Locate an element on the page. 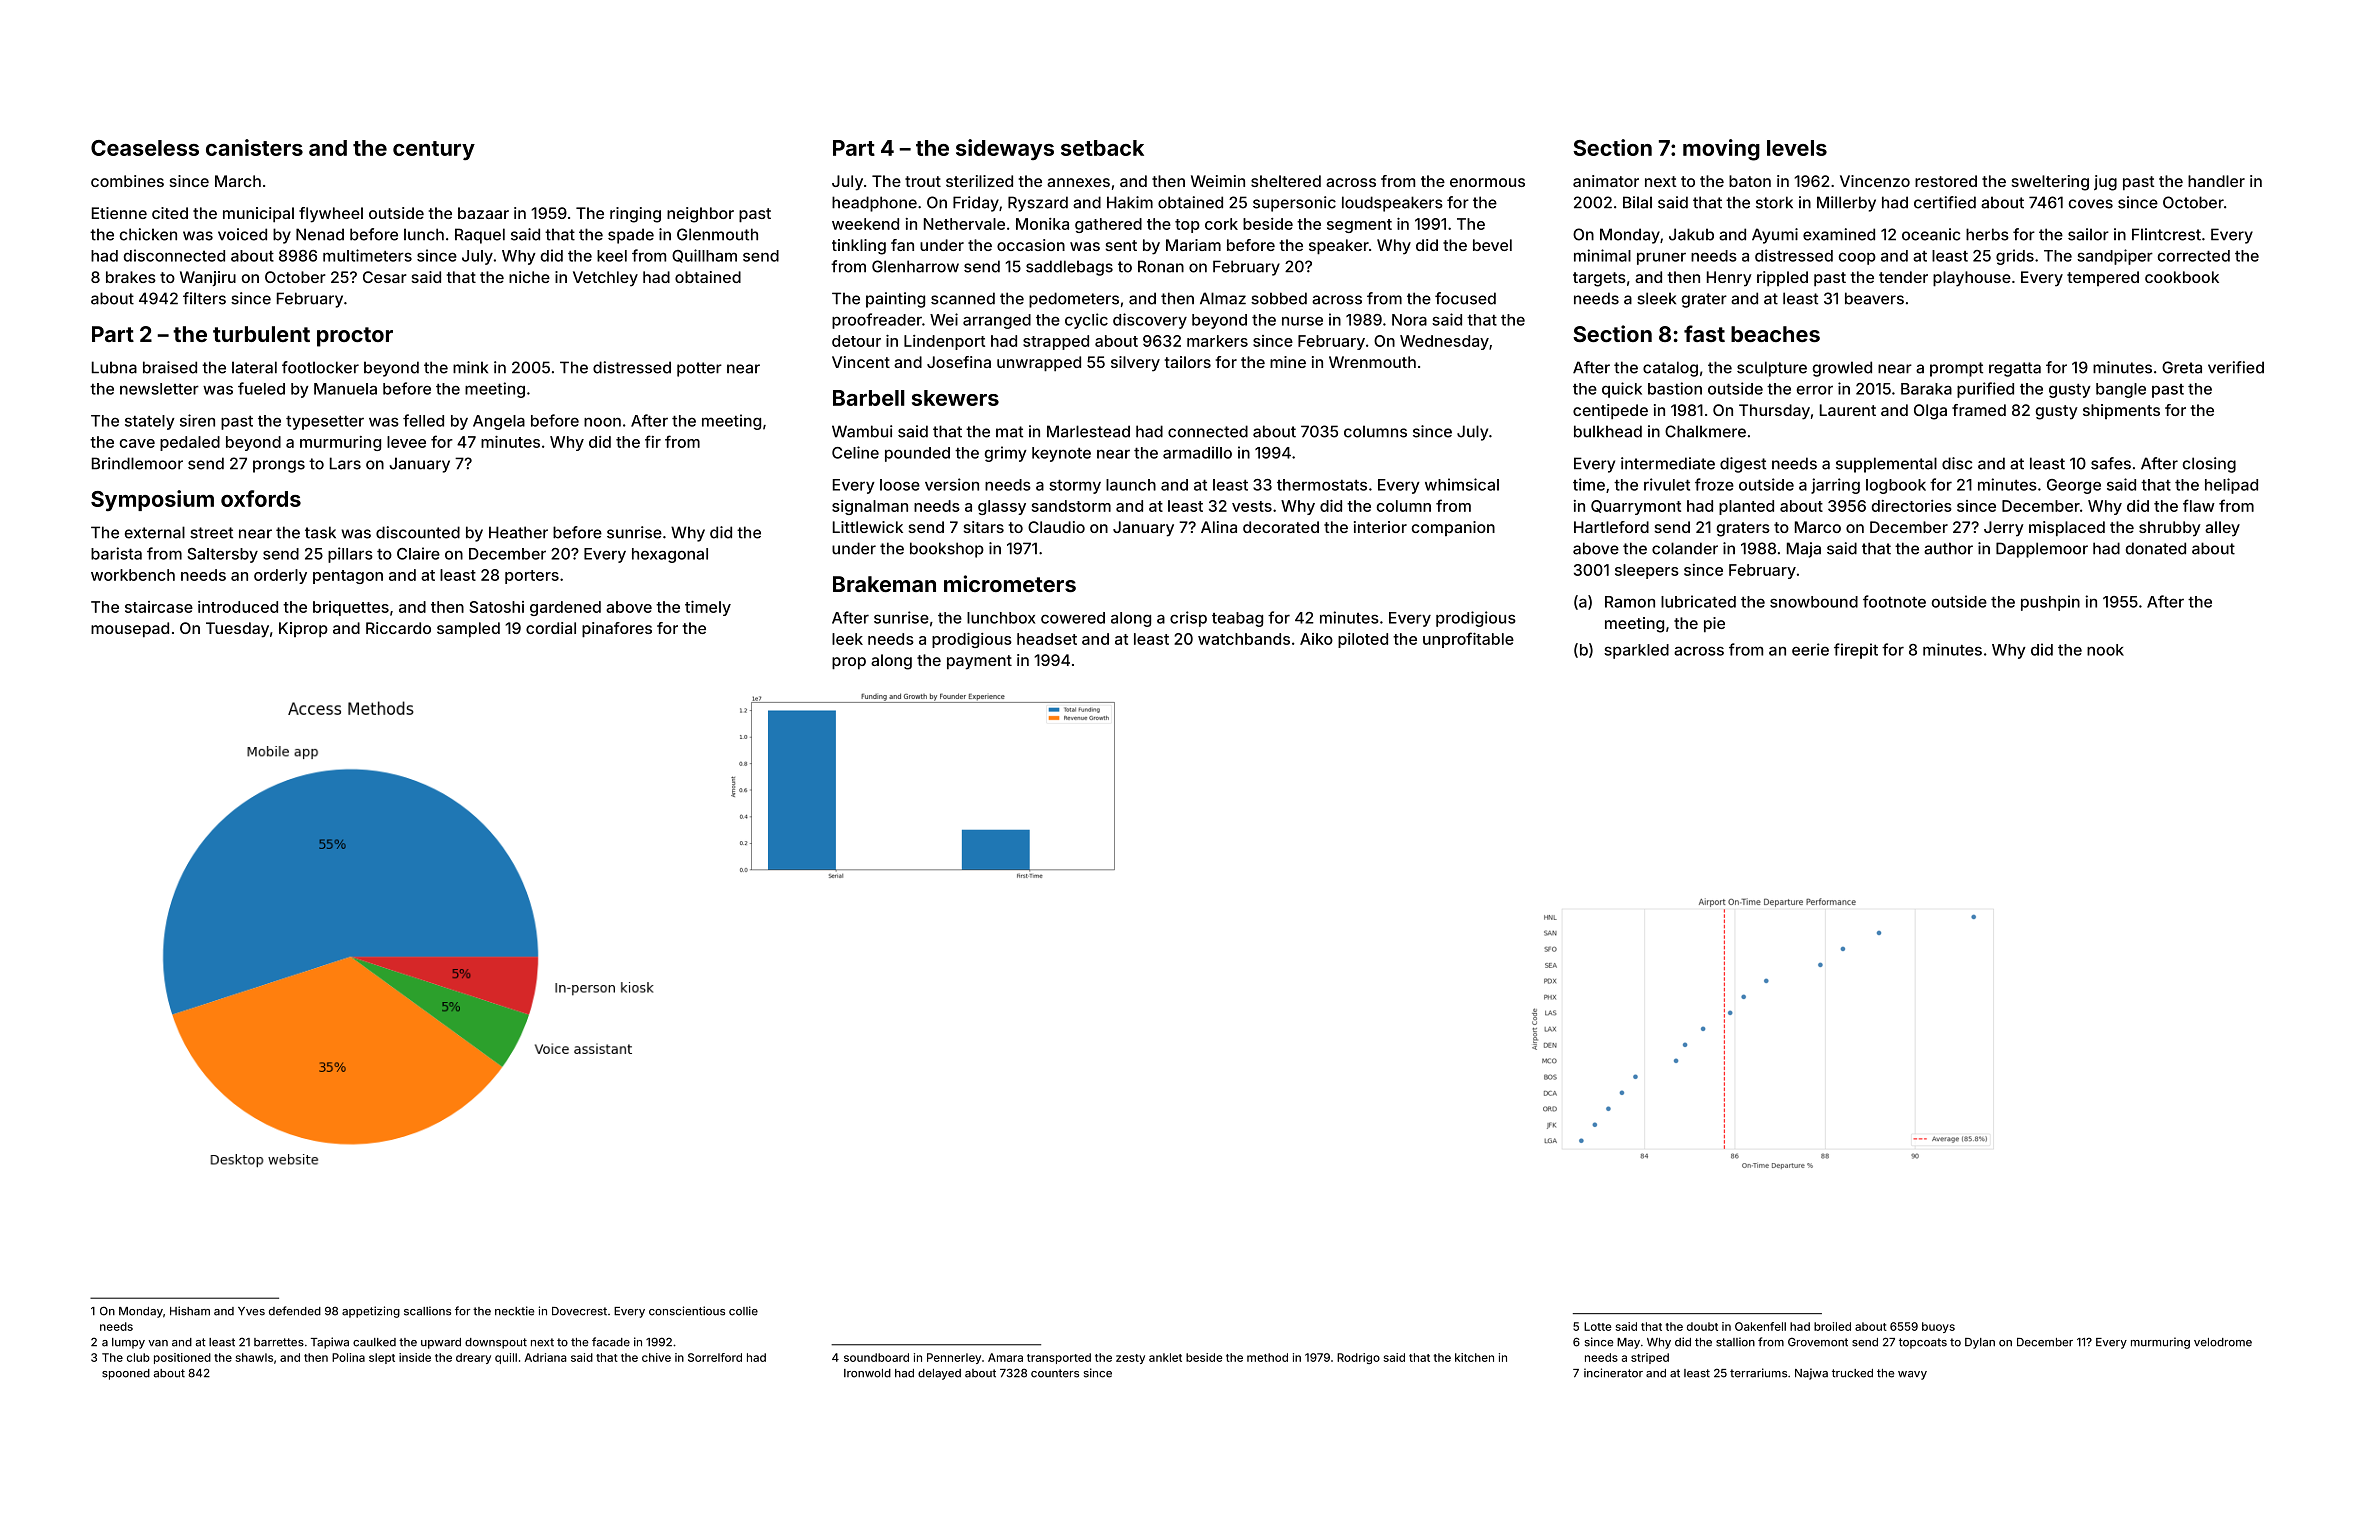 Image resolution: width=2358 pixels, height=1526 pixels. Ceaseless is located at coordinates (145, 148).
